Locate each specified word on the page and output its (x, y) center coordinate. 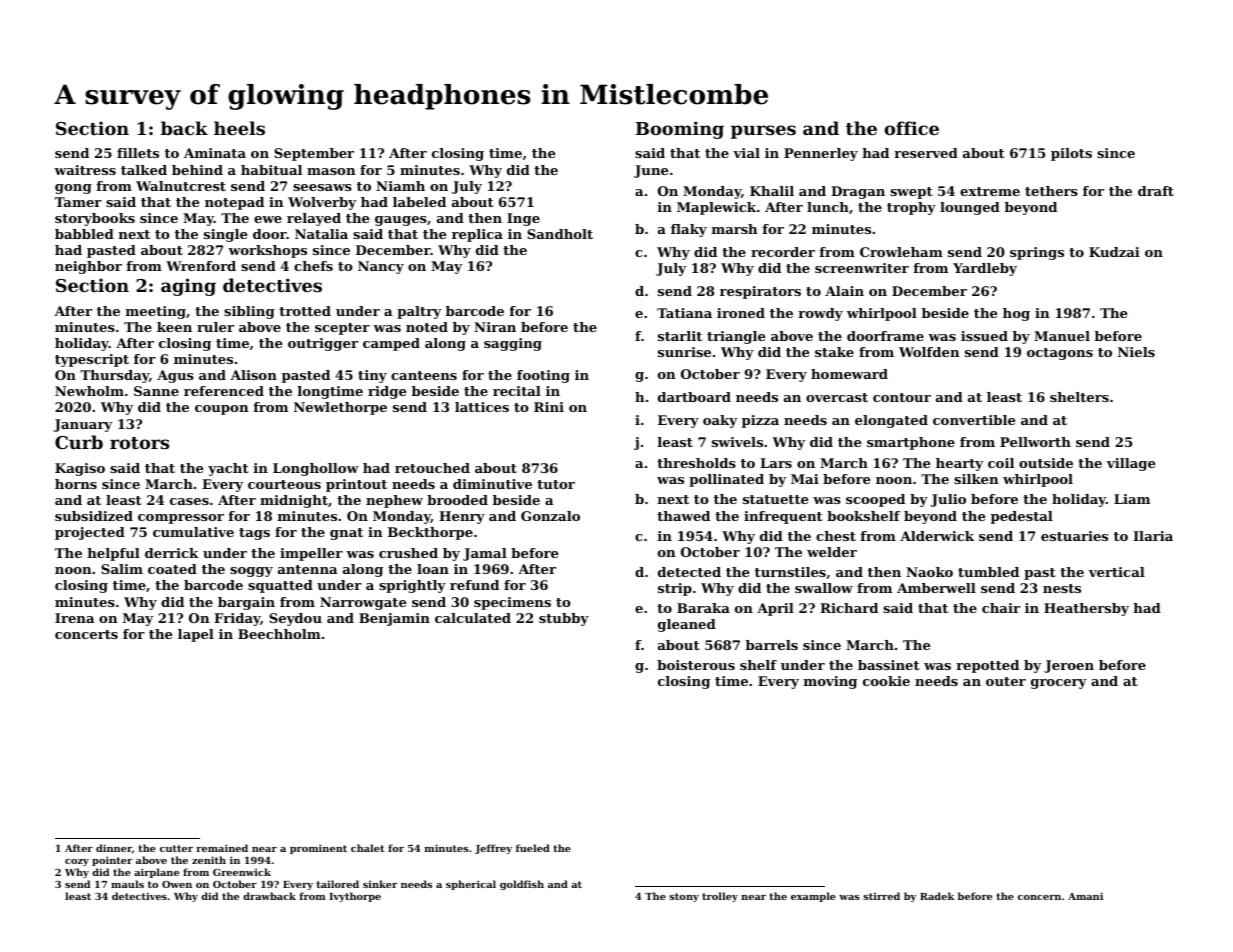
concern (1039, 897)
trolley (720, 897)
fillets (138, 153)
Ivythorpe (355, 897)
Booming (680, 130)
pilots (1071, 154)
